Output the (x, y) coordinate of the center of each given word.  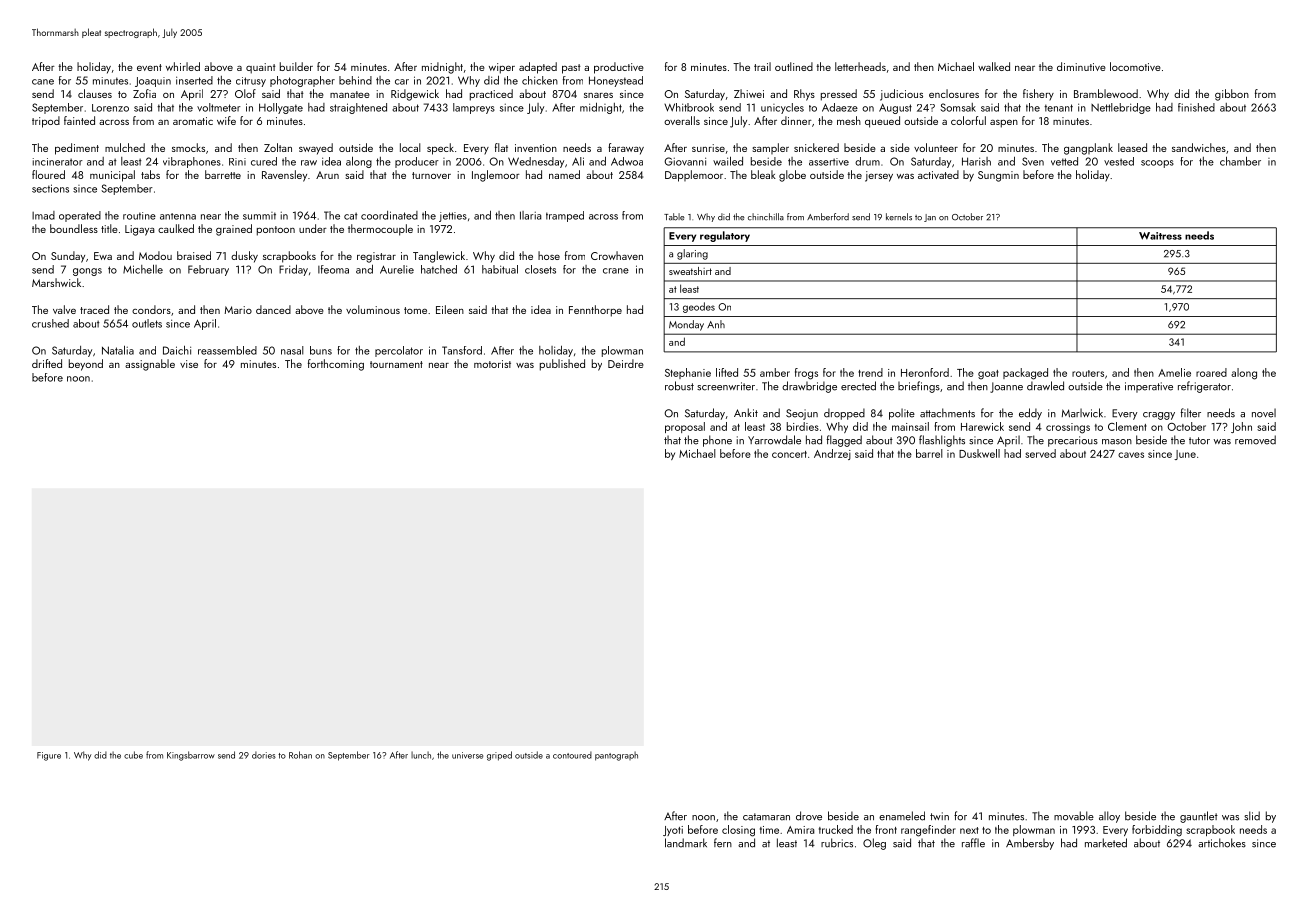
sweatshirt (690, 271)
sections (50, 188)
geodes (699, 307)
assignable (150, 365)
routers (1088, 373)
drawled (1045, 386)
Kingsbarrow (191, 756)
